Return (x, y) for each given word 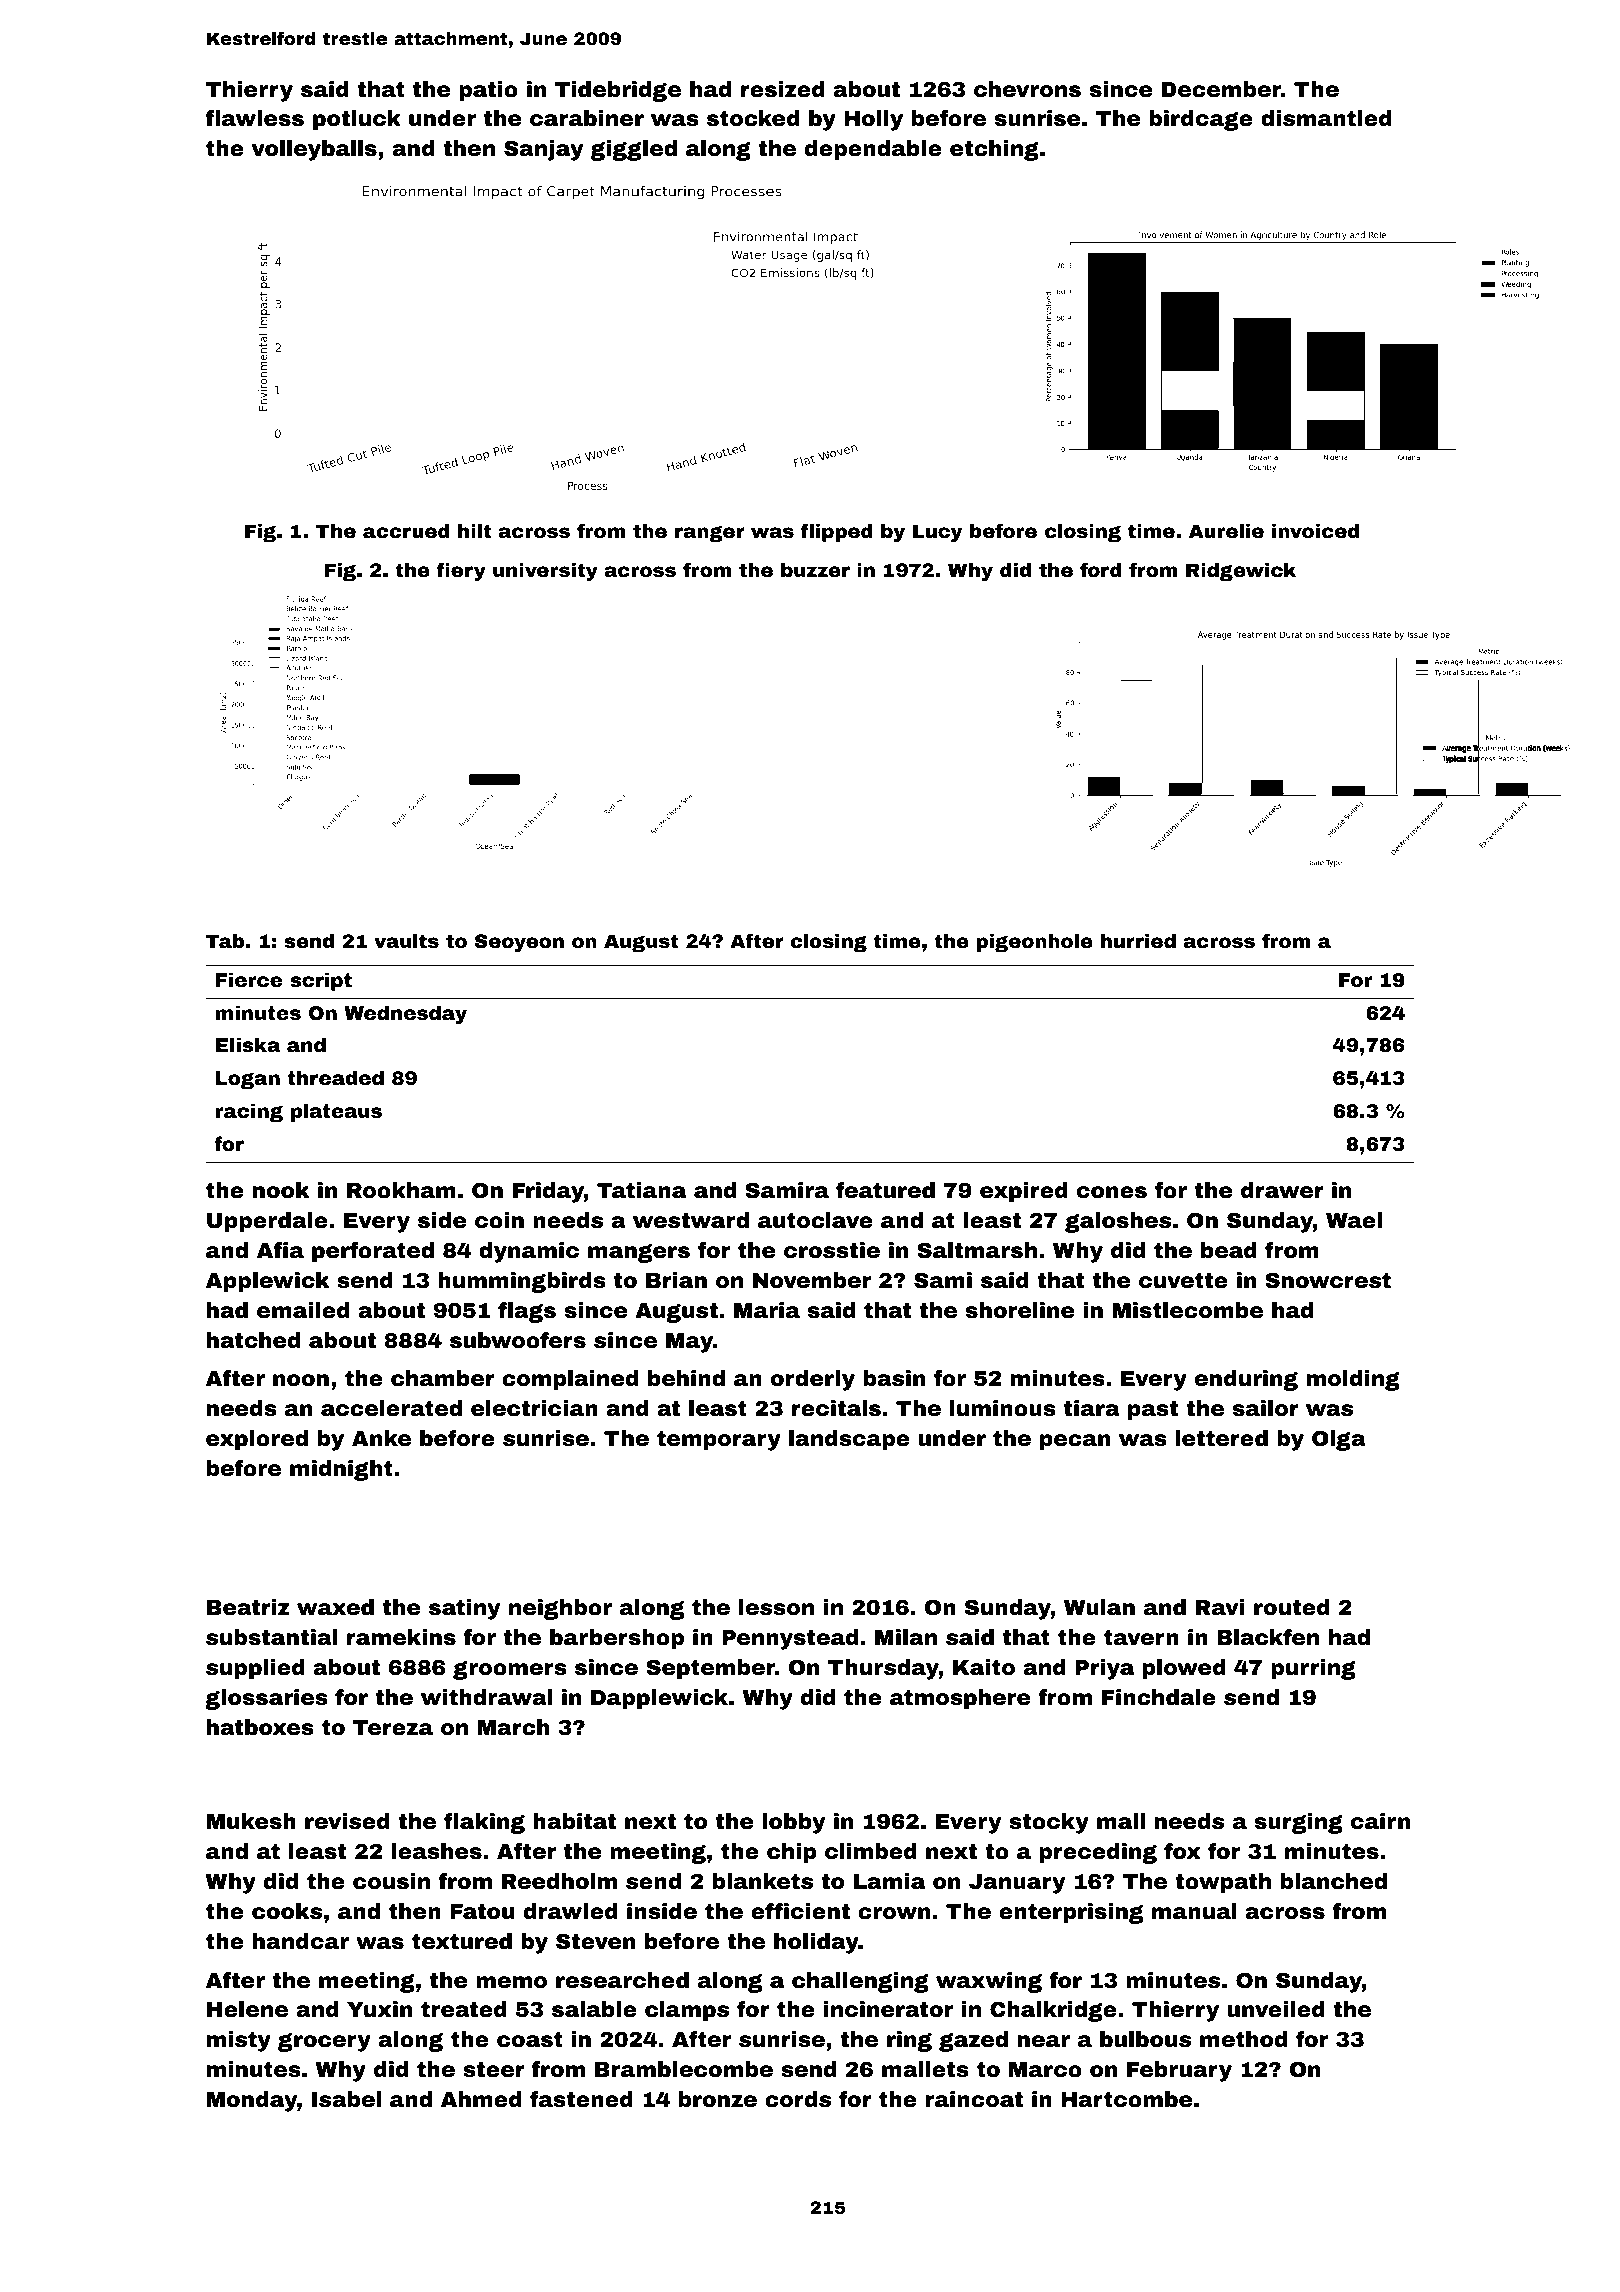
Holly (873, 120)
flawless (254, 118)
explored (257, 1440)
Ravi (1220, 1607)
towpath (1223, 1883)
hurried (1138, 941)
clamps (687, 2011)
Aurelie (1226, 531)
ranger (710, 533)
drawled (571, 1911)
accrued (406, 531)
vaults (406, 941)
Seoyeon (519, 943)
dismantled (1326, 118)
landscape (849, 1440)
